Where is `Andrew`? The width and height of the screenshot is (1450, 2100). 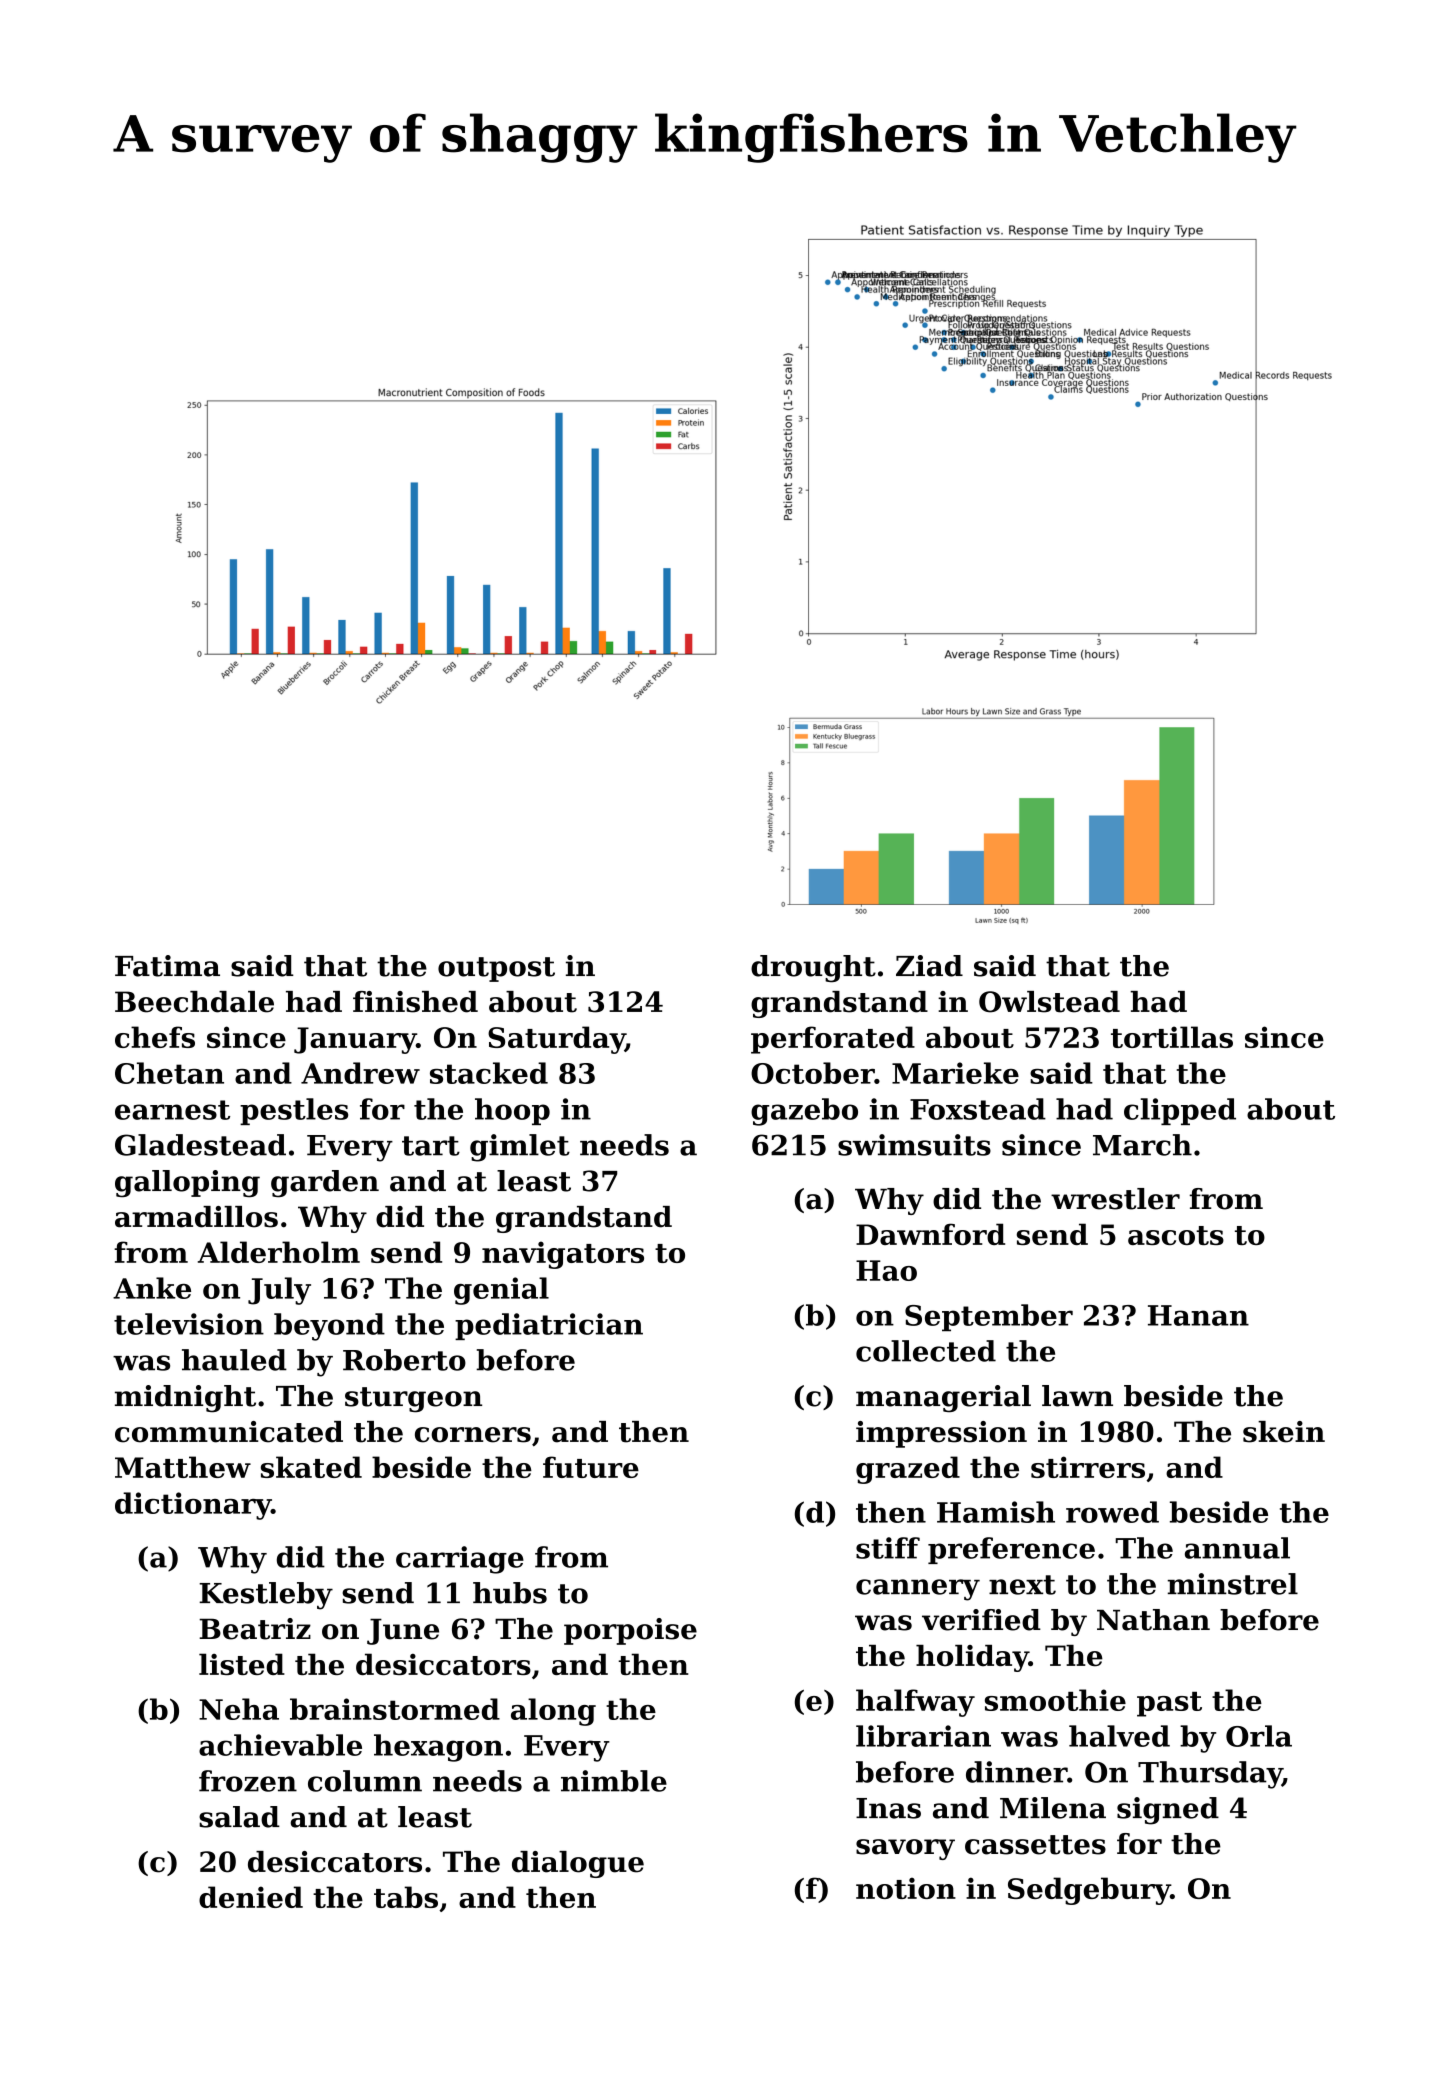 Andrew is located at coordinates (360, 1073).
